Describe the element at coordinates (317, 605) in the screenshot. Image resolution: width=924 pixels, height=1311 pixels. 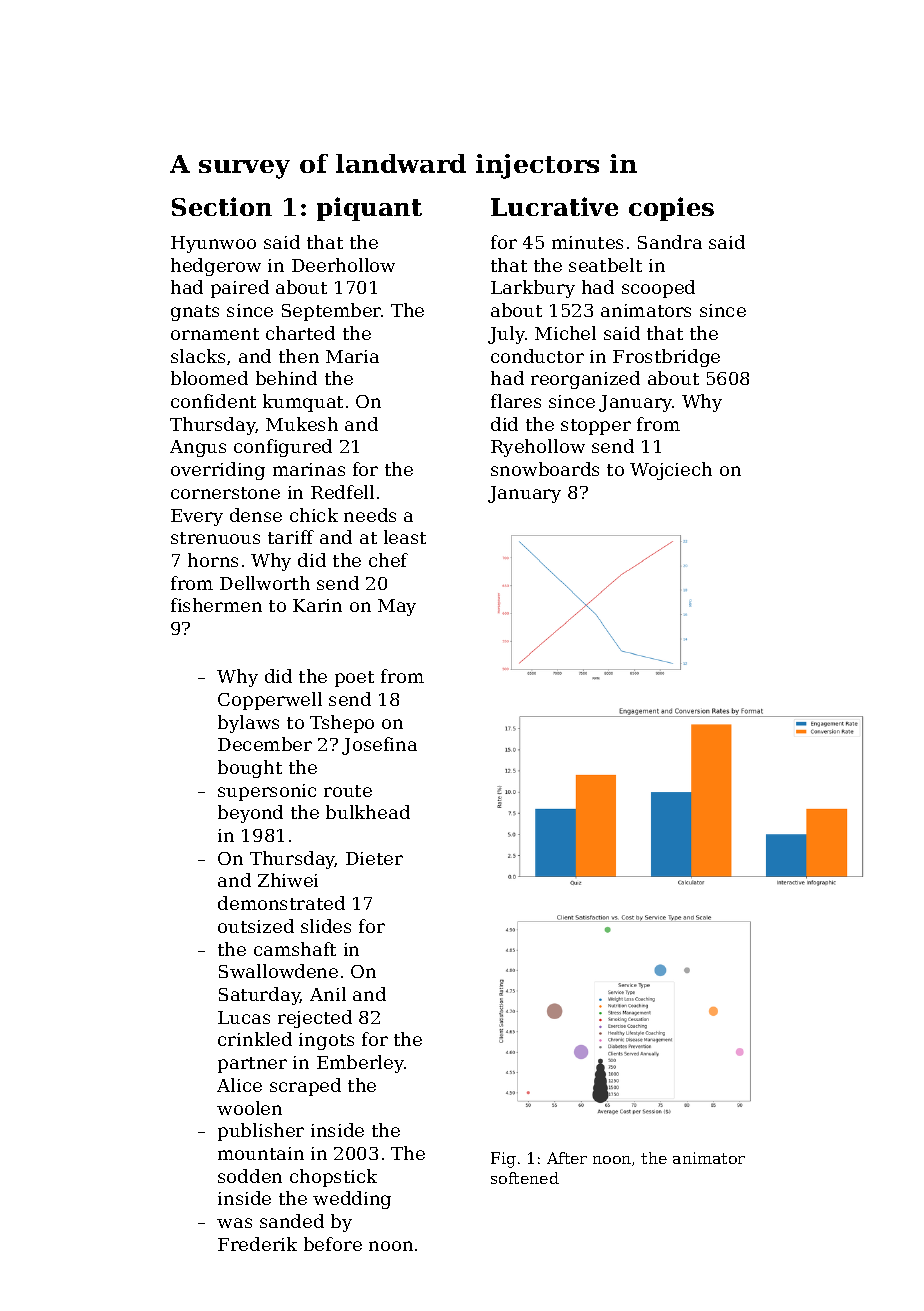
I see `Karin` at that location.
